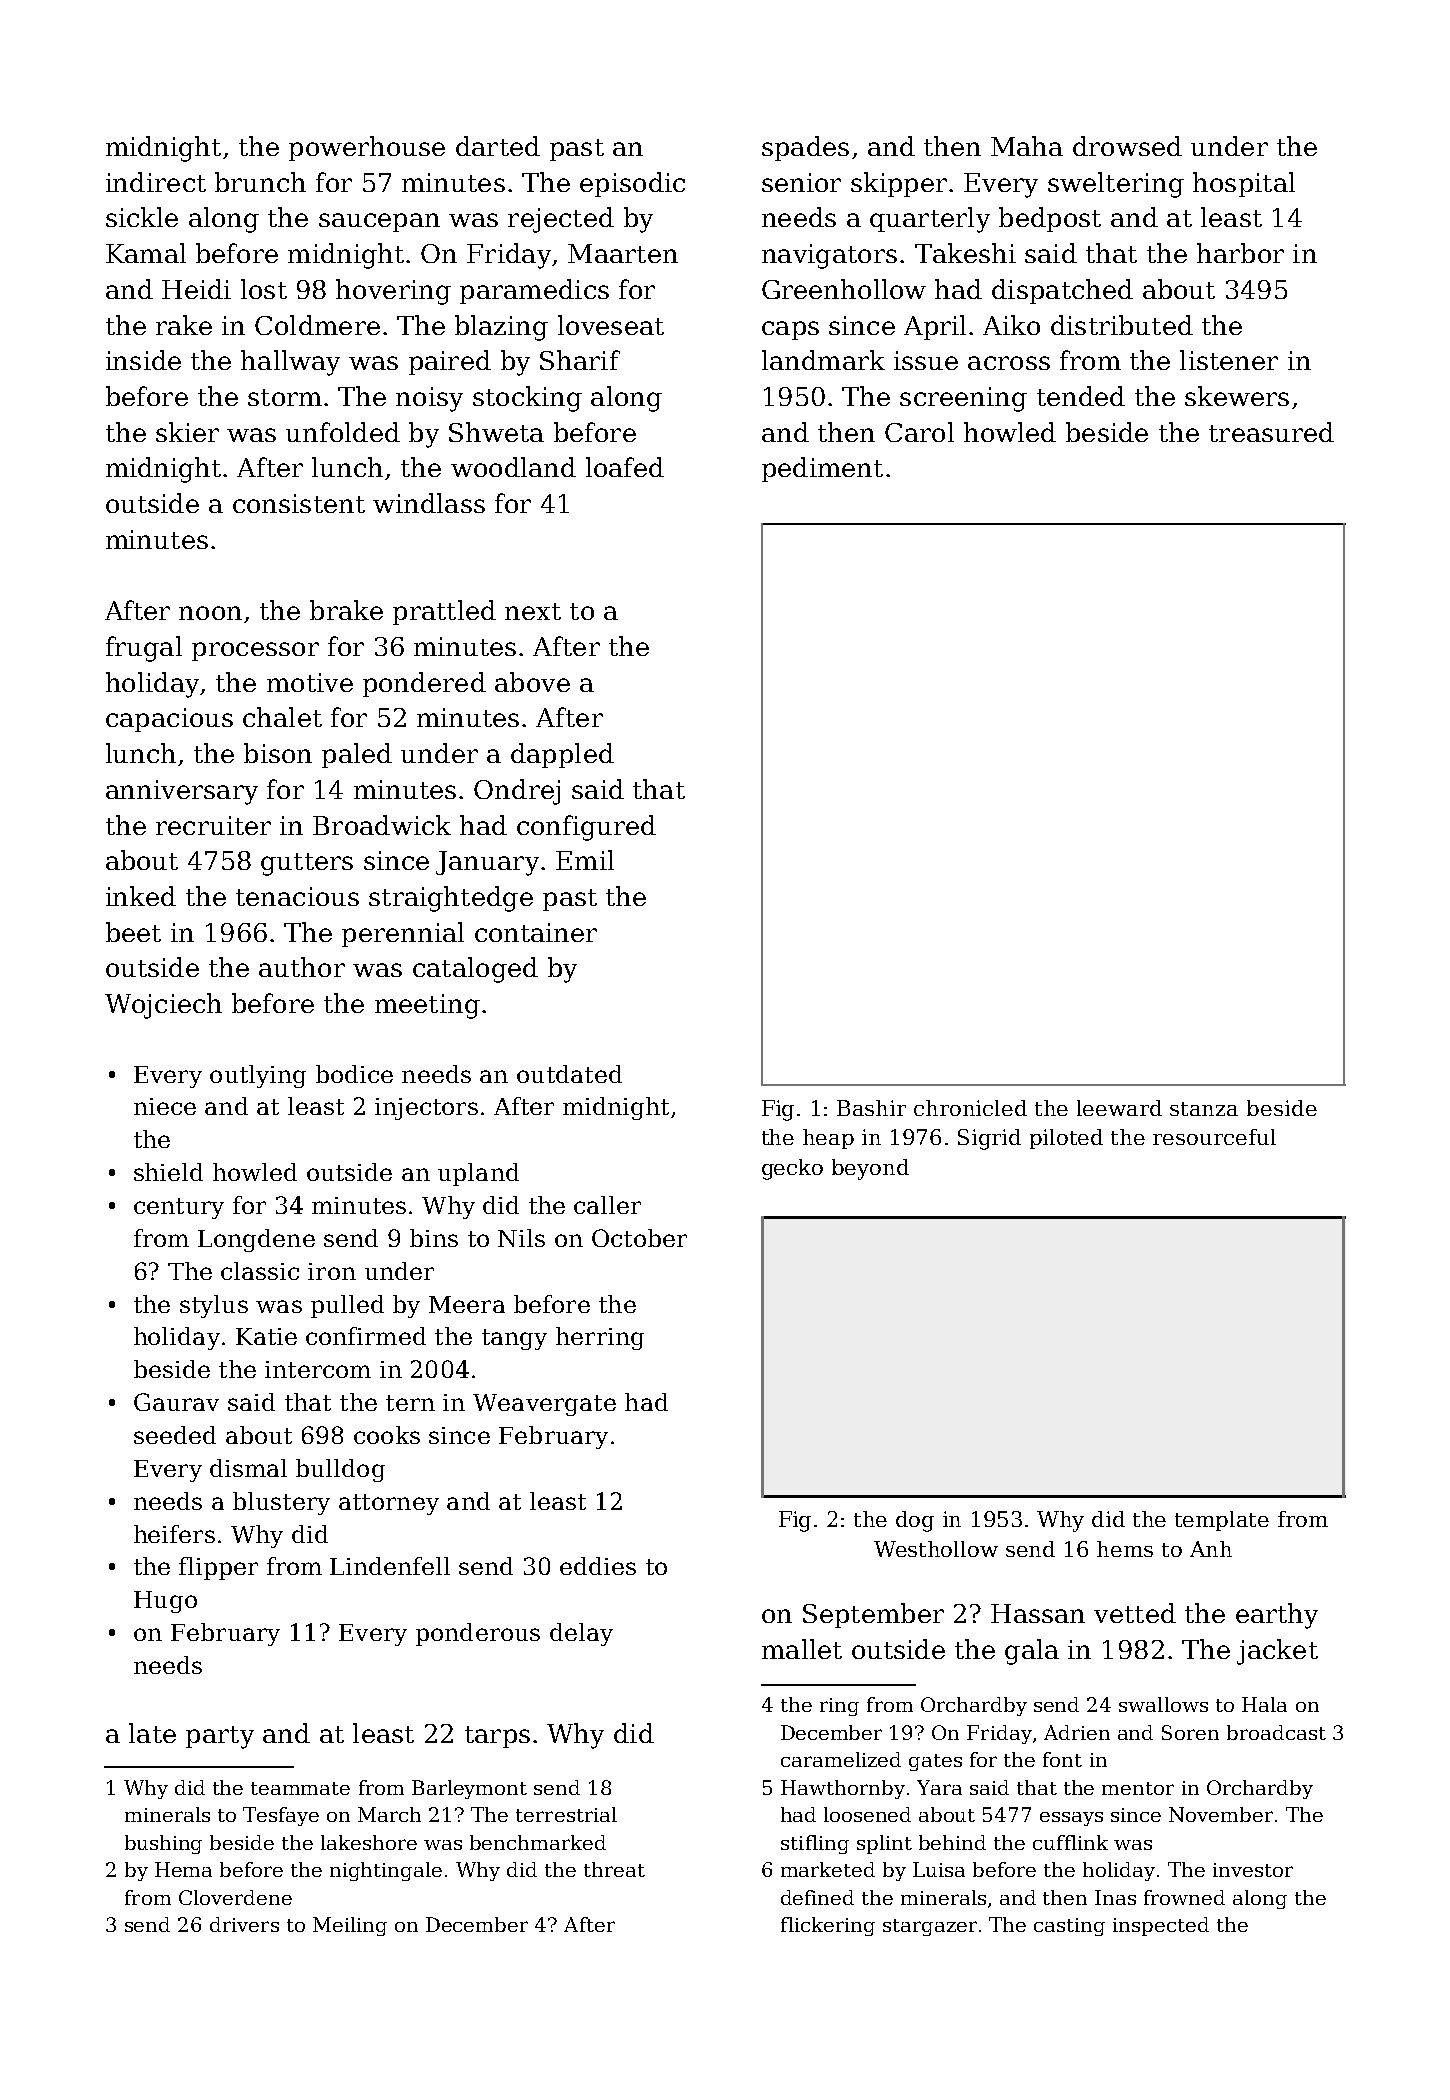 The image size is (1450, 2100). Describe the element at coordinates (141, 896) in the image. I see `inked` at that location.
